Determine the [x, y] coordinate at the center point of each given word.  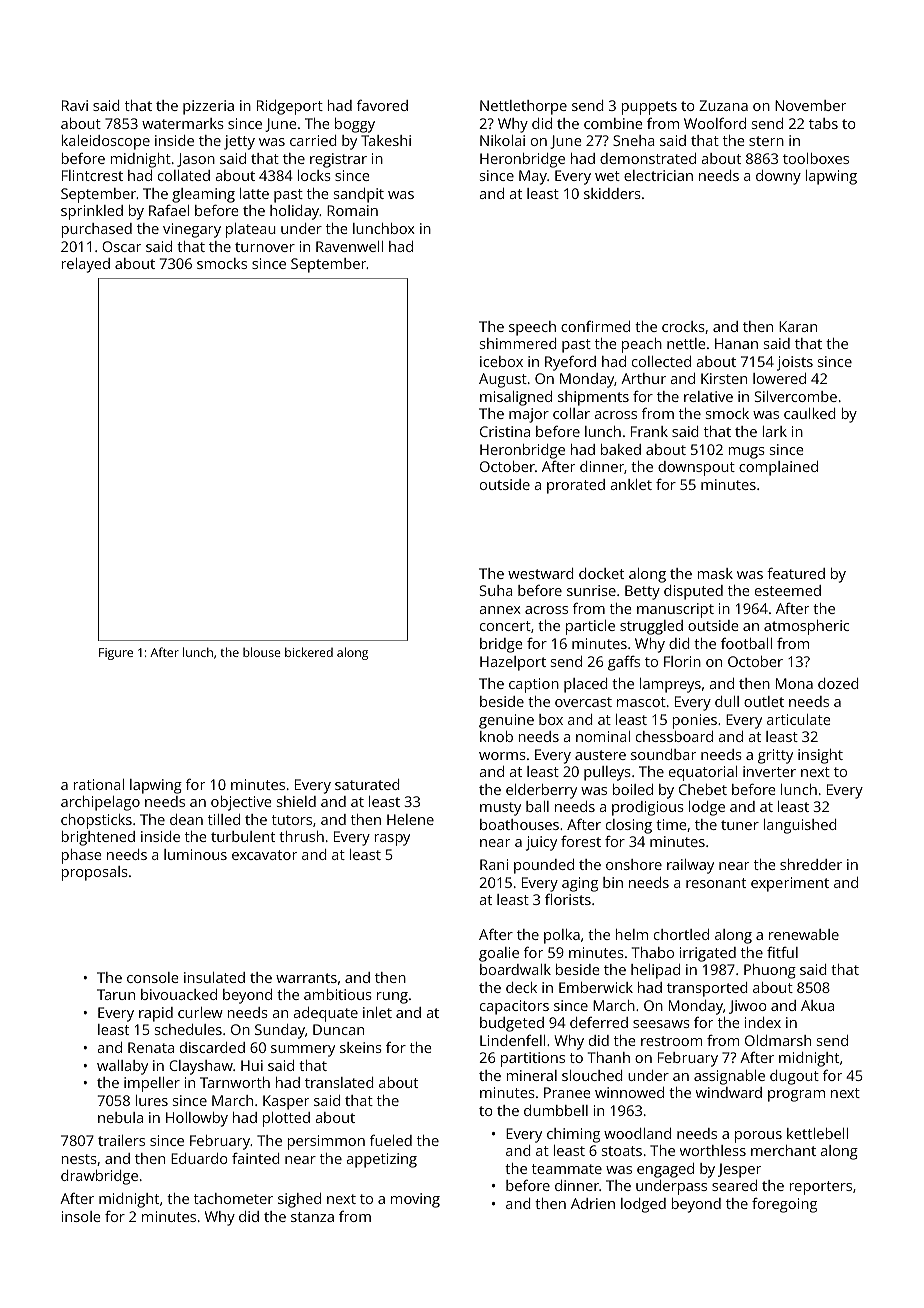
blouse [262, 652]
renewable [804, 934]
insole [81, 1216]
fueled [391, 1140]
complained [778, 468]
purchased [97, 230]
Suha [496, 590]
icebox [501, 361]
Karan [798, 326]
